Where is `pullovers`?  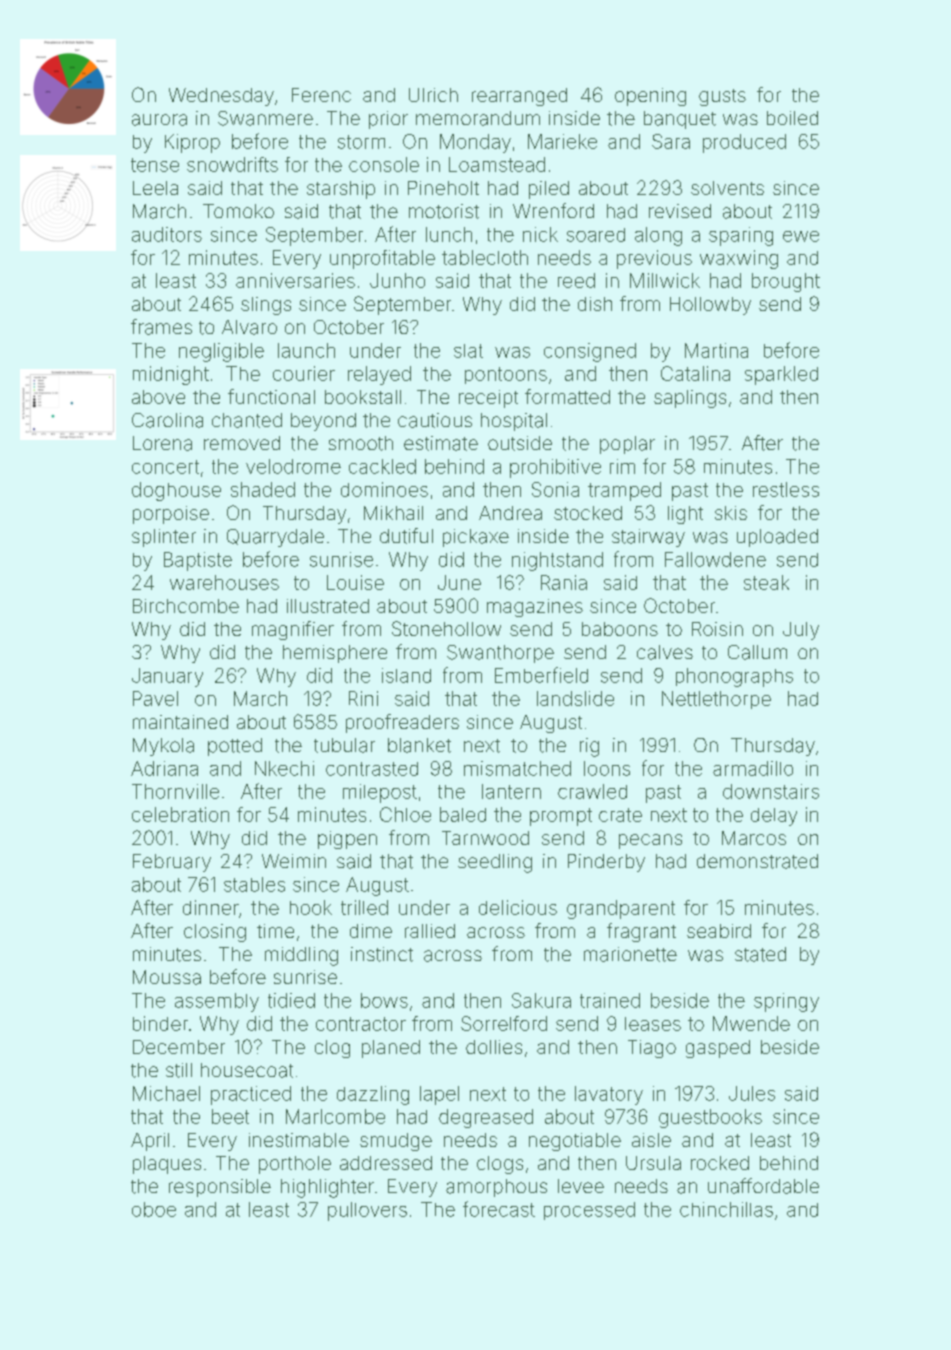 pullovers is located at coordinates (367, 1211).
